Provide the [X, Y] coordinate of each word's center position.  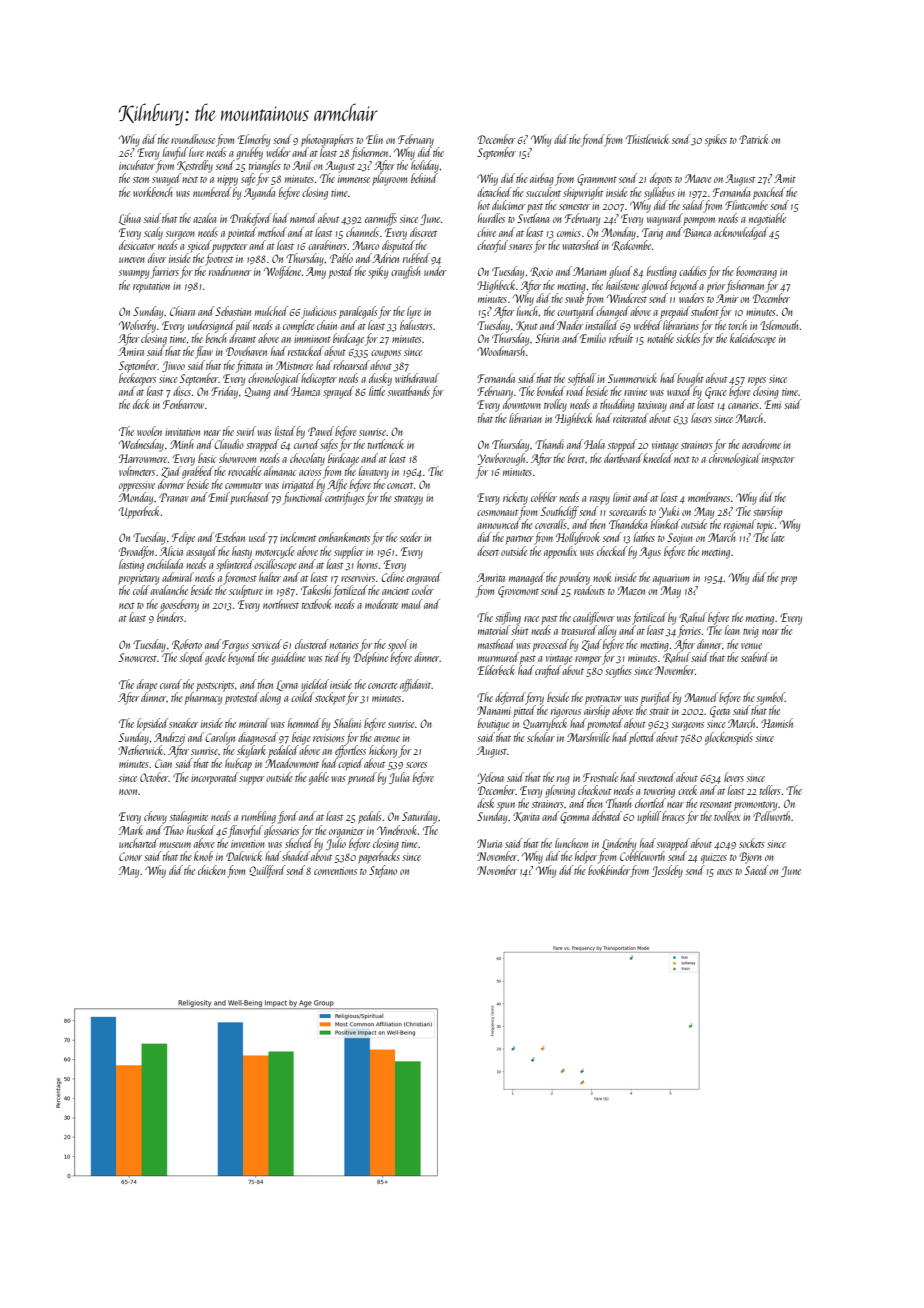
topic [765, 526]
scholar [541, 737]
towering [659, 792]
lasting [131, 565]
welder [278, 152]
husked [201, 830]
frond [592, 140]
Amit [785, 178]
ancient [395, 591]
